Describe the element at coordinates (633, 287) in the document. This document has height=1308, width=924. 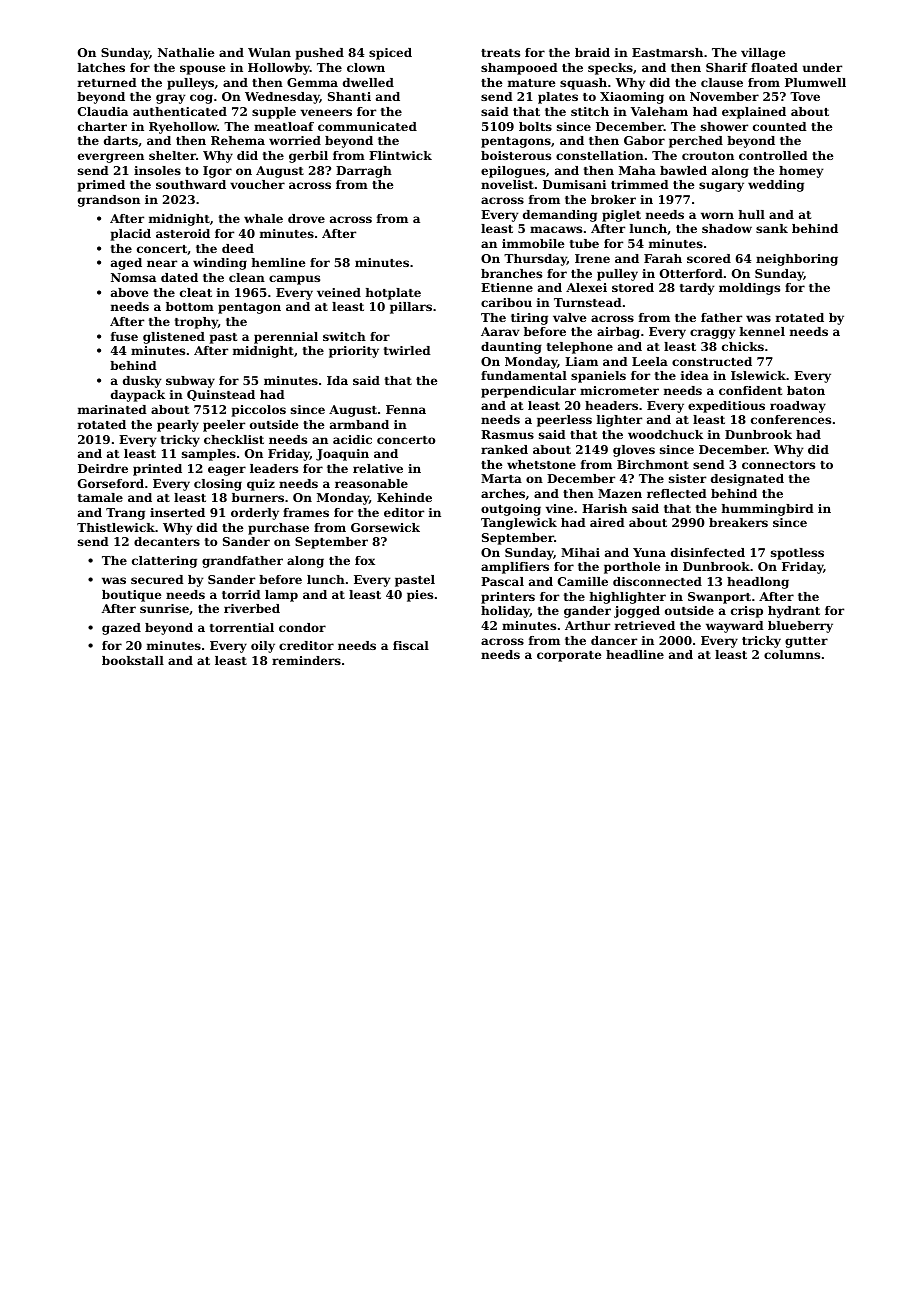
I see `stored` at that location.
